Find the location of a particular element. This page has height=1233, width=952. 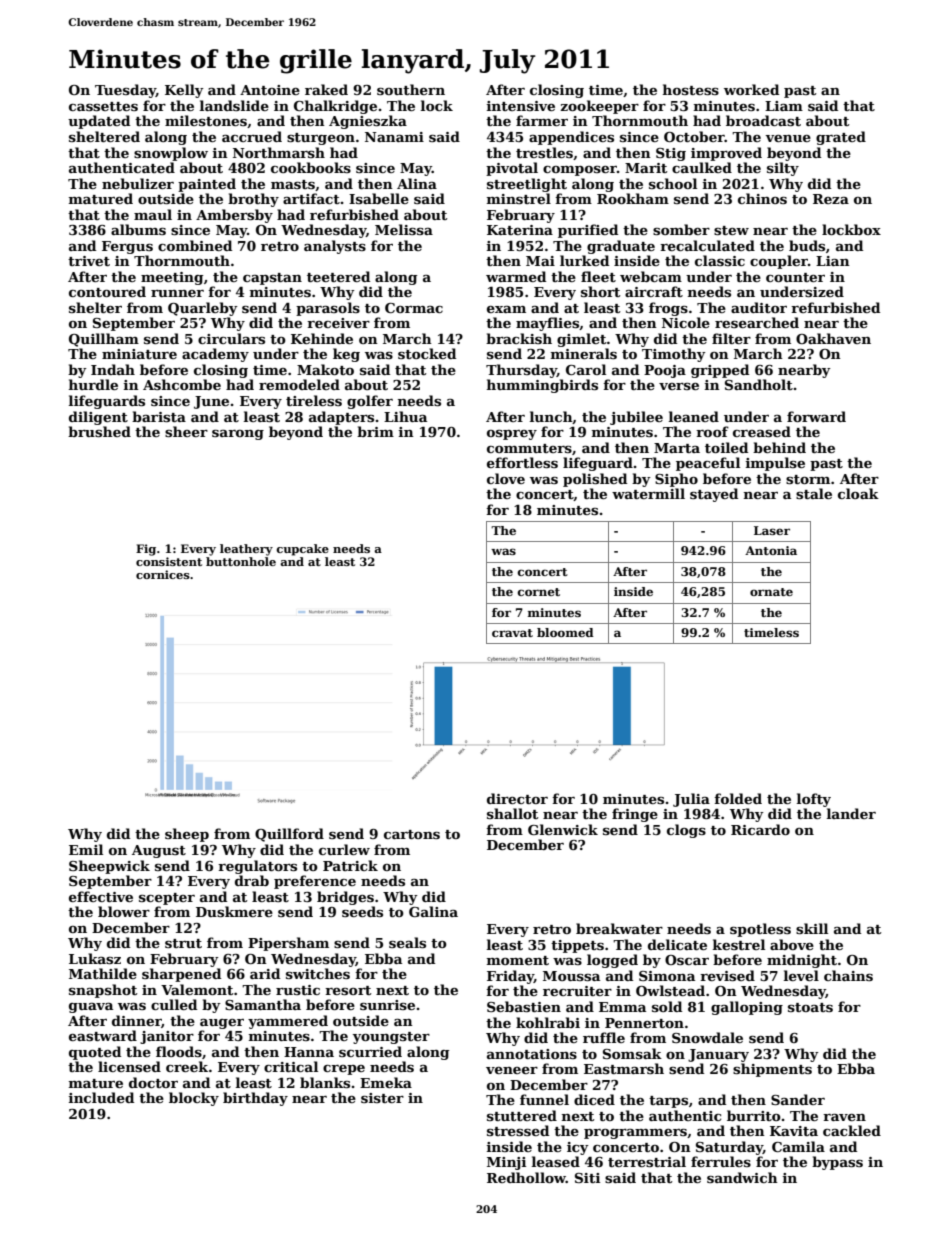

Redhollow is located at coordinates (526, 1177).
